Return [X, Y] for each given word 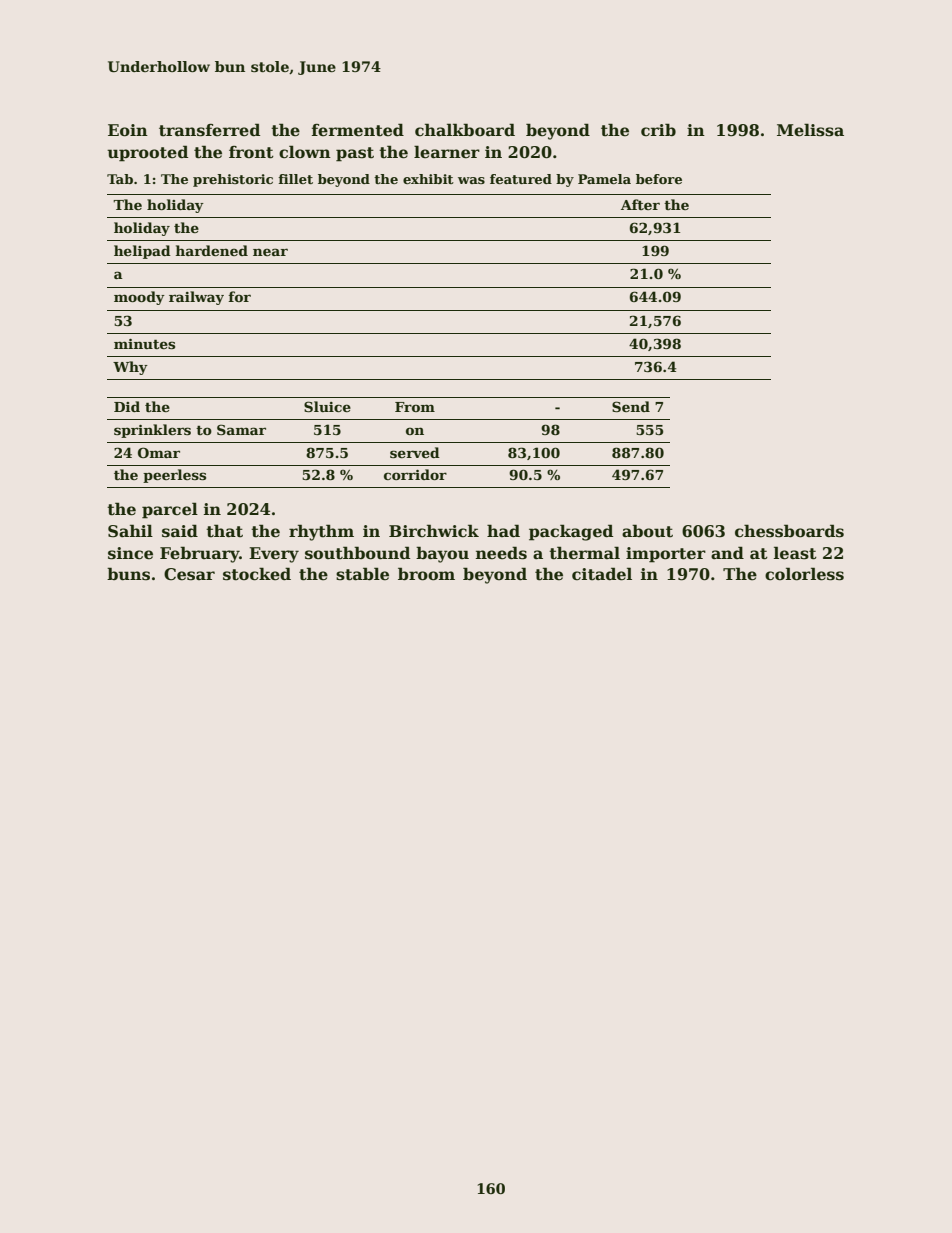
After [640, 204]
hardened [211, 250]
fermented [358, 130]
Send [631, 406]
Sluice [327, 406]
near [270, 252]
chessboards [789, 531]
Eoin [128, 130]
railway [196, 298]
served [415, 452]
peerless [174, 476]
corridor [415, 474]
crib [658, 129]
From [415, 407]
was [471, 180]
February [199, 554]
